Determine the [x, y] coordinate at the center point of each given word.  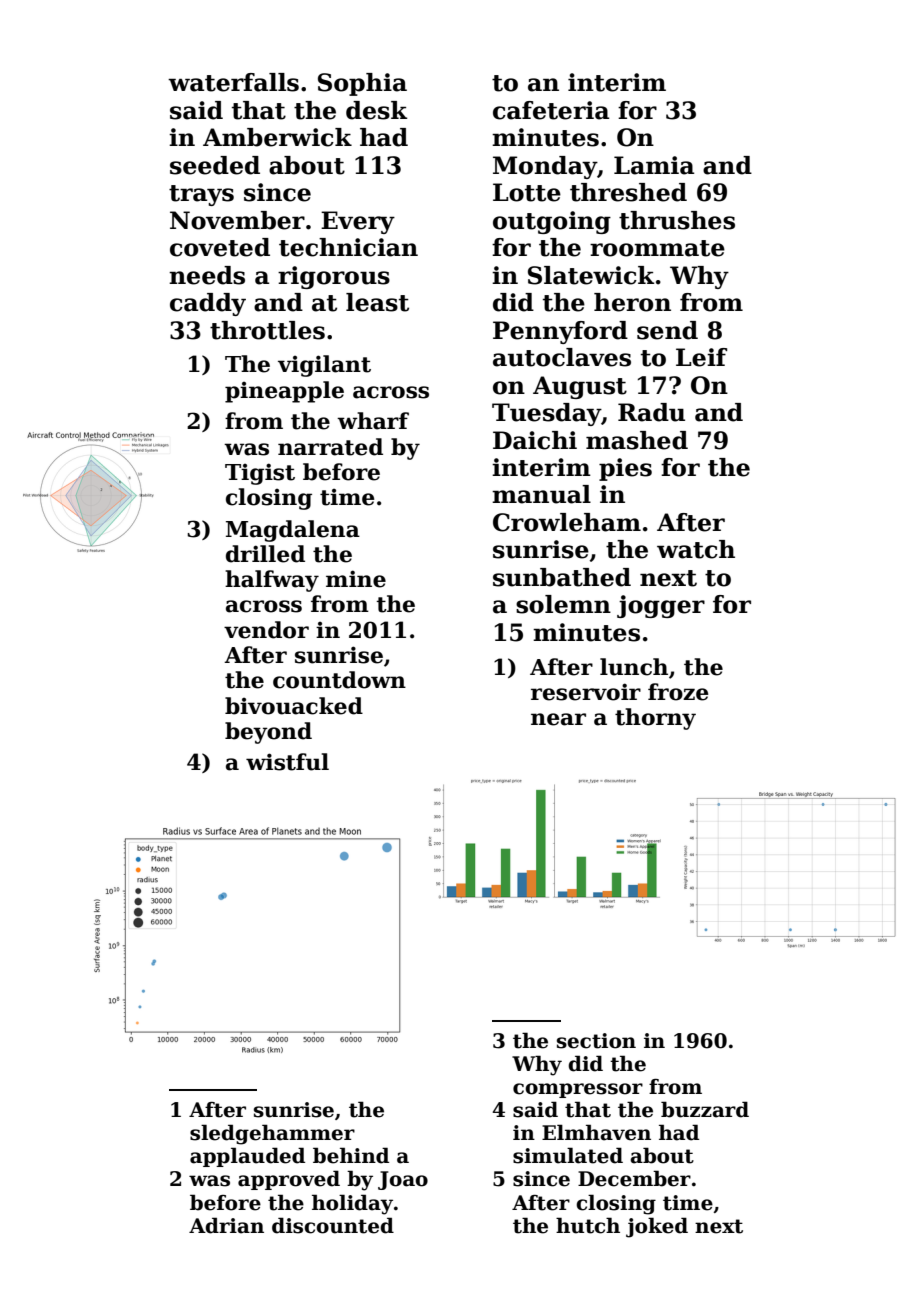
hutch [588, 1225]
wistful [287, 762]
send [667, 330]
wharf [373, 421]
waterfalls [233, 82]
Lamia [654, 165]
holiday [352, 1204]
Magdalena [293, 531]
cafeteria [551, 110]
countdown [339, 680]
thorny [655, 719]
